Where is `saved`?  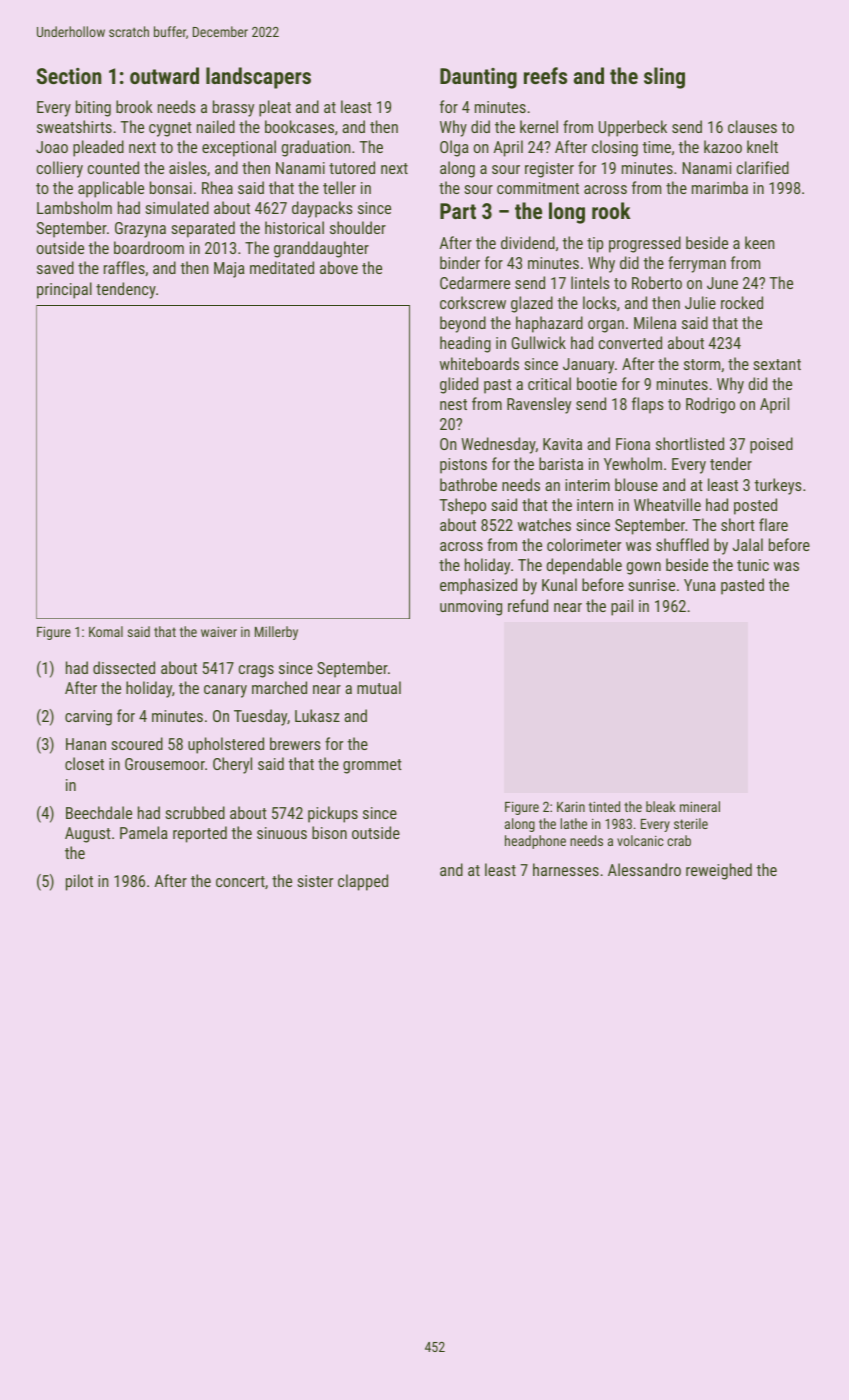
saved is located at coordinates (55, 267).
